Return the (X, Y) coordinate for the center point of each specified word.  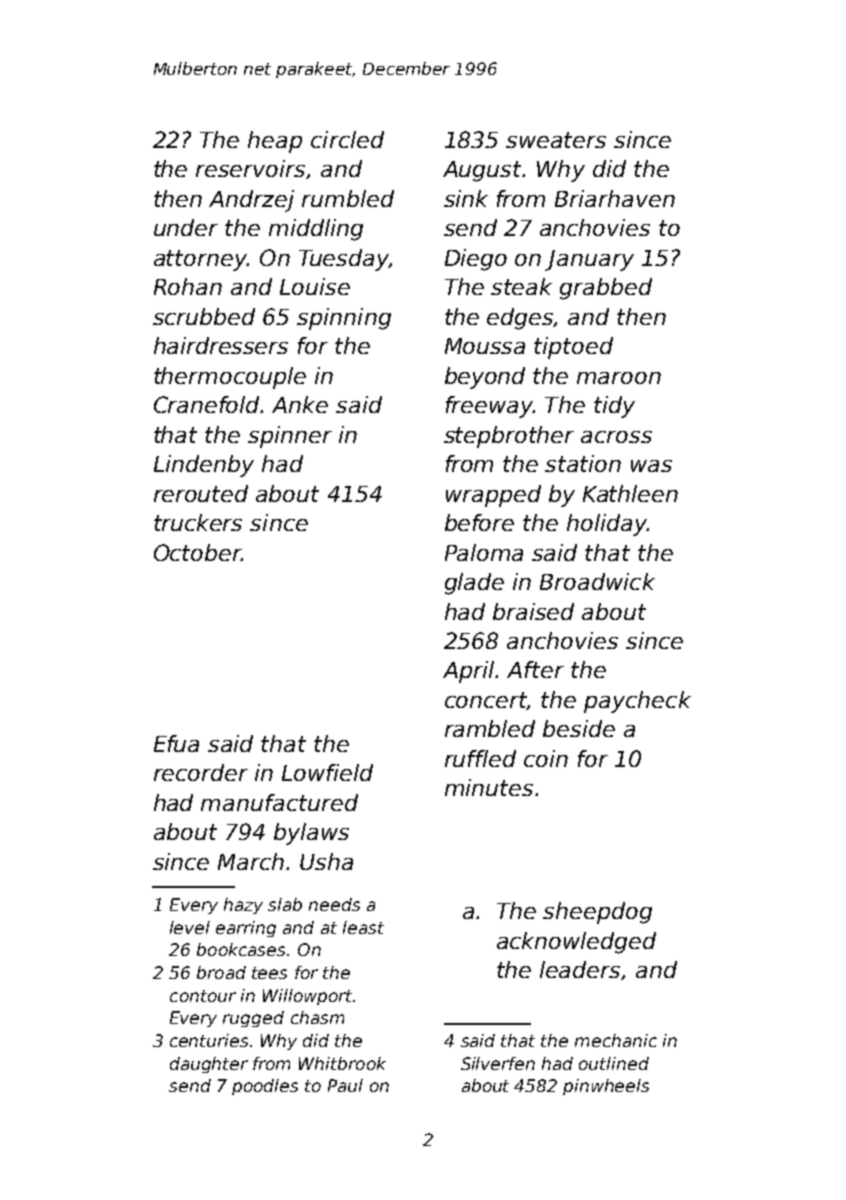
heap (275, 142)
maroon (619, 378)
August (483, 171)
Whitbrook (342, 1063)
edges (520, 319)
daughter (209, 1065)
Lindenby (204, 466)
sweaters (556, 140)
